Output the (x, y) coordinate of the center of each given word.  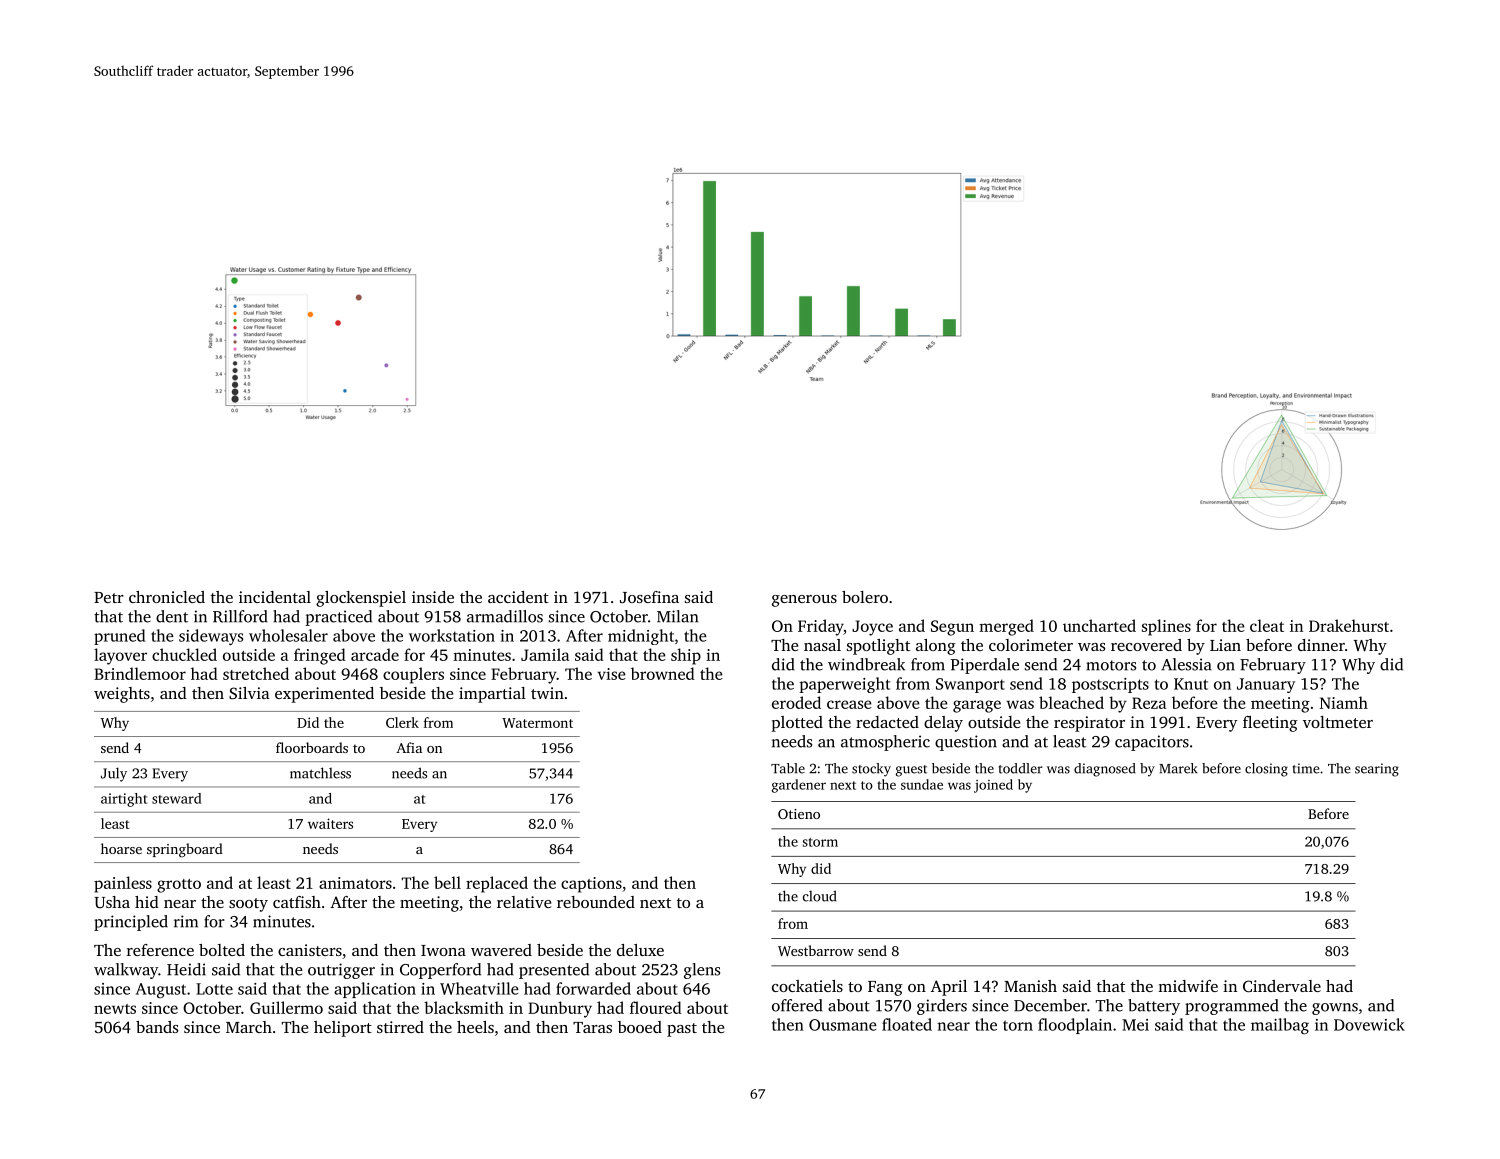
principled (131, 923)
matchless (320, 773)
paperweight (845, 685)
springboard (185, 850)
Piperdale (984, 666)
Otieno (799, 814)
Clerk (402, 722)
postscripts (1110, 685)
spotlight (878, 647)
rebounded (596, 902)
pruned (119, 637)
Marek (1178, 768)
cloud (820, 896)
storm (820, 842)
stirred (400, 1027)
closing (1266, 770)
